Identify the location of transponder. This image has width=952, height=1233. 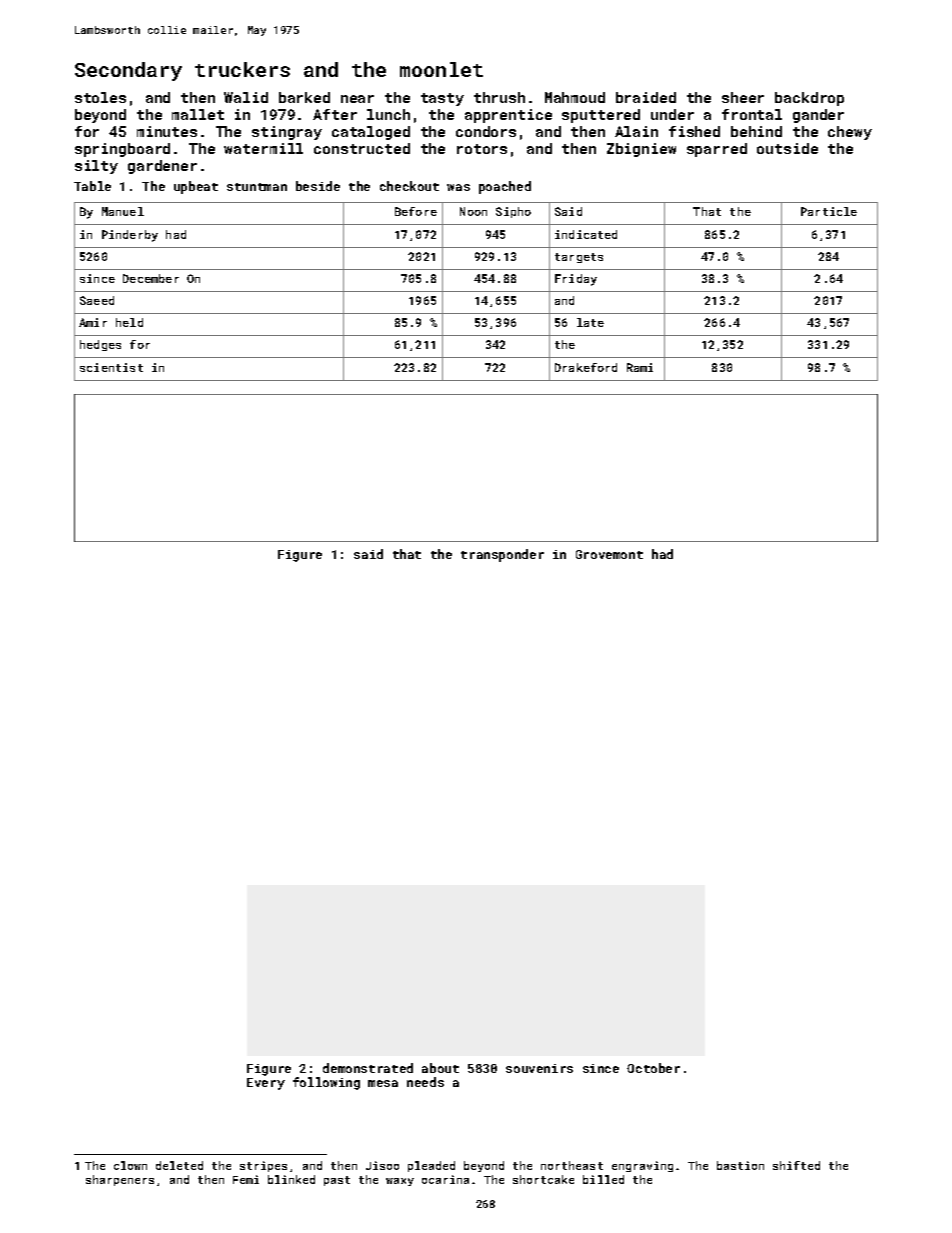
(502, 555).
